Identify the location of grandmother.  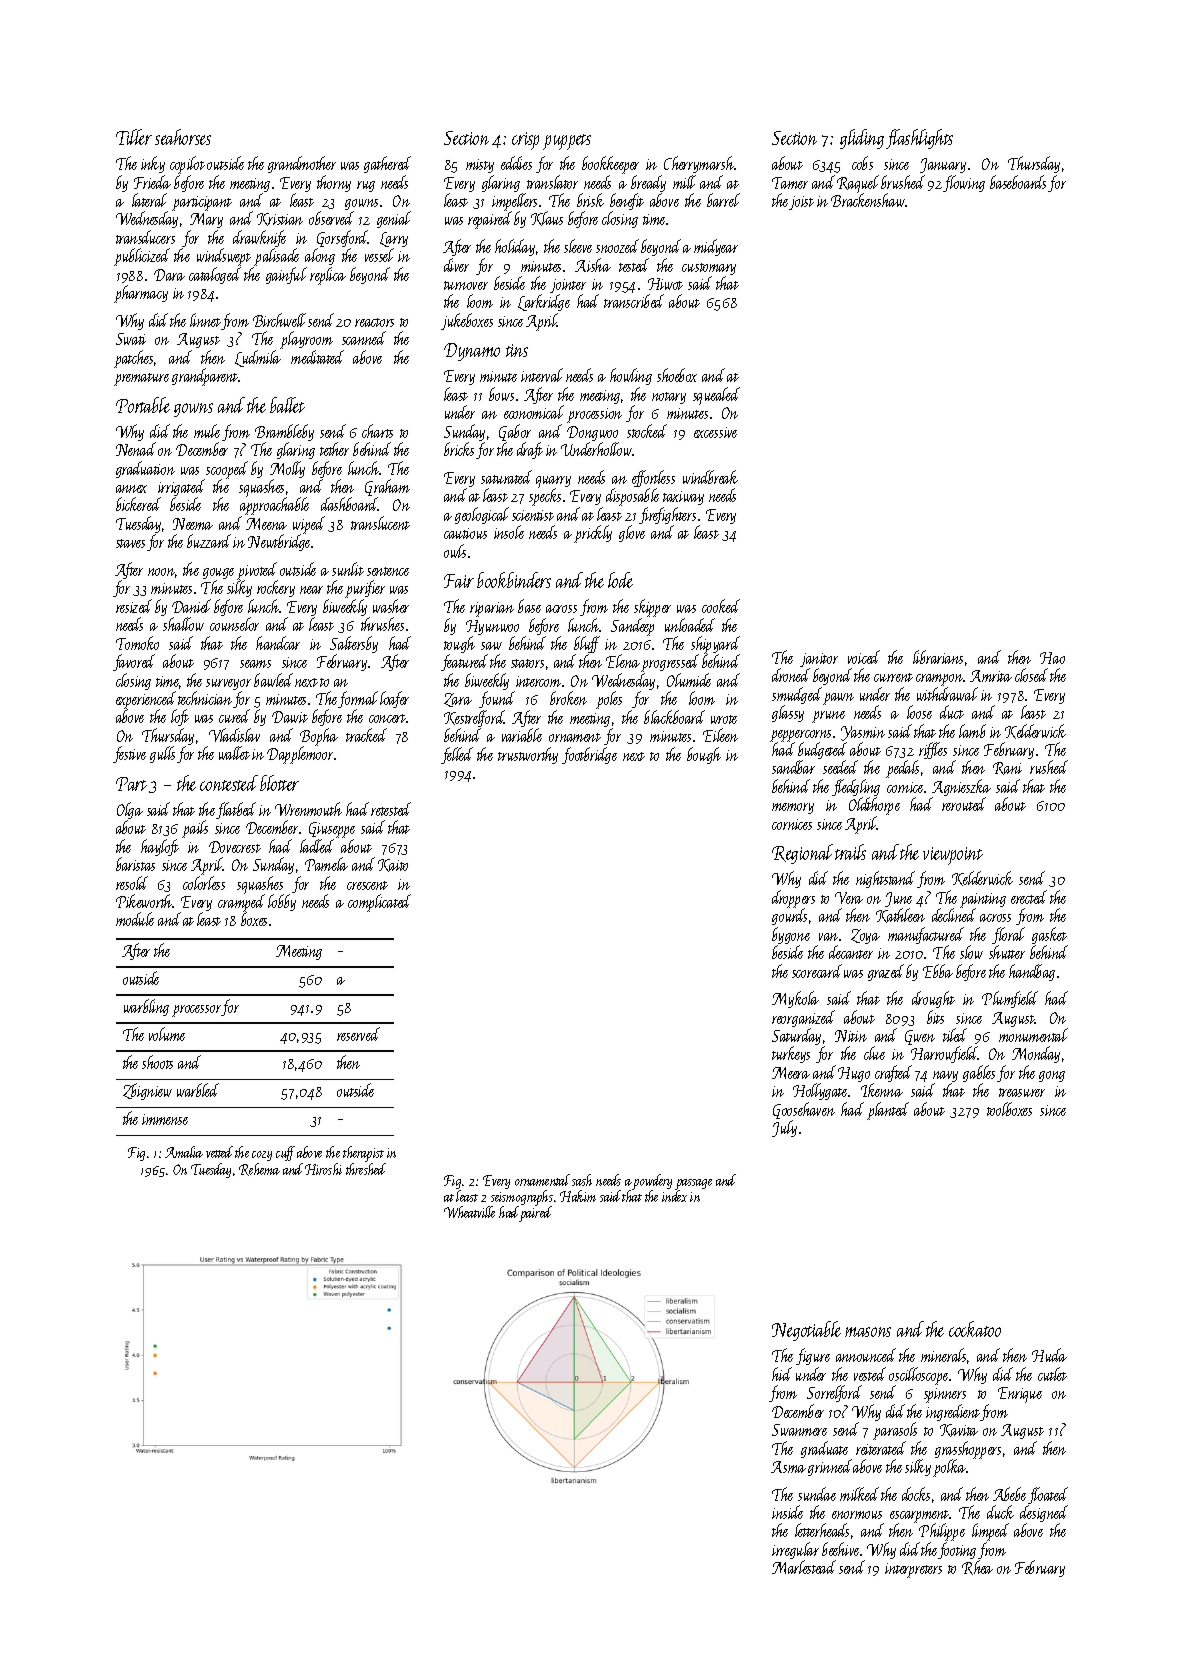
(302, 164).
